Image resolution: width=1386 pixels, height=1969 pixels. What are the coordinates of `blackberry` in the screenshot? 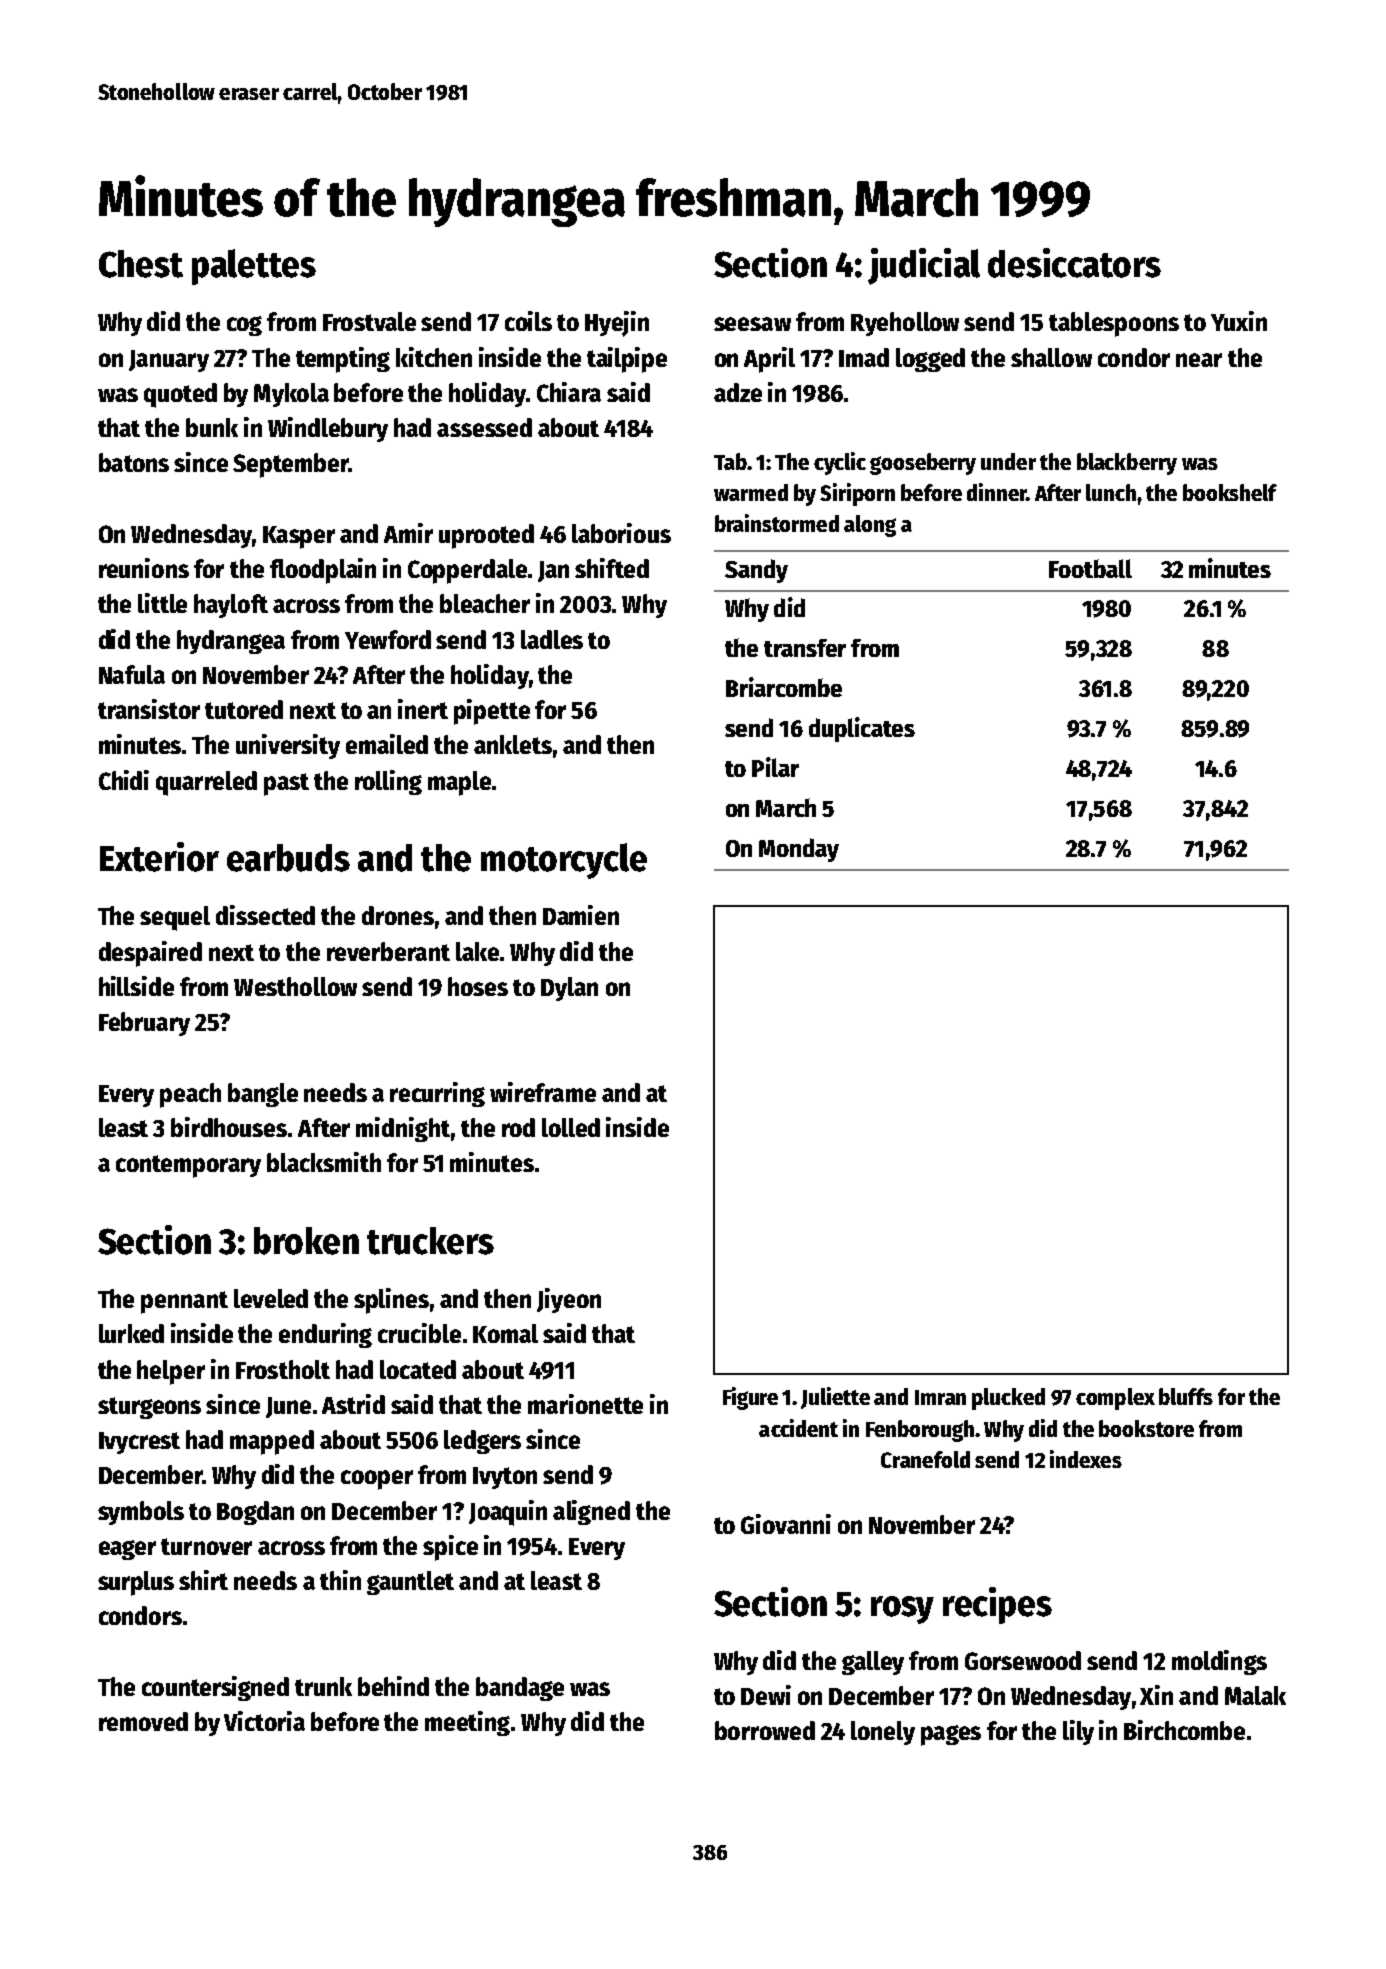 It's located at (1127, 464).
